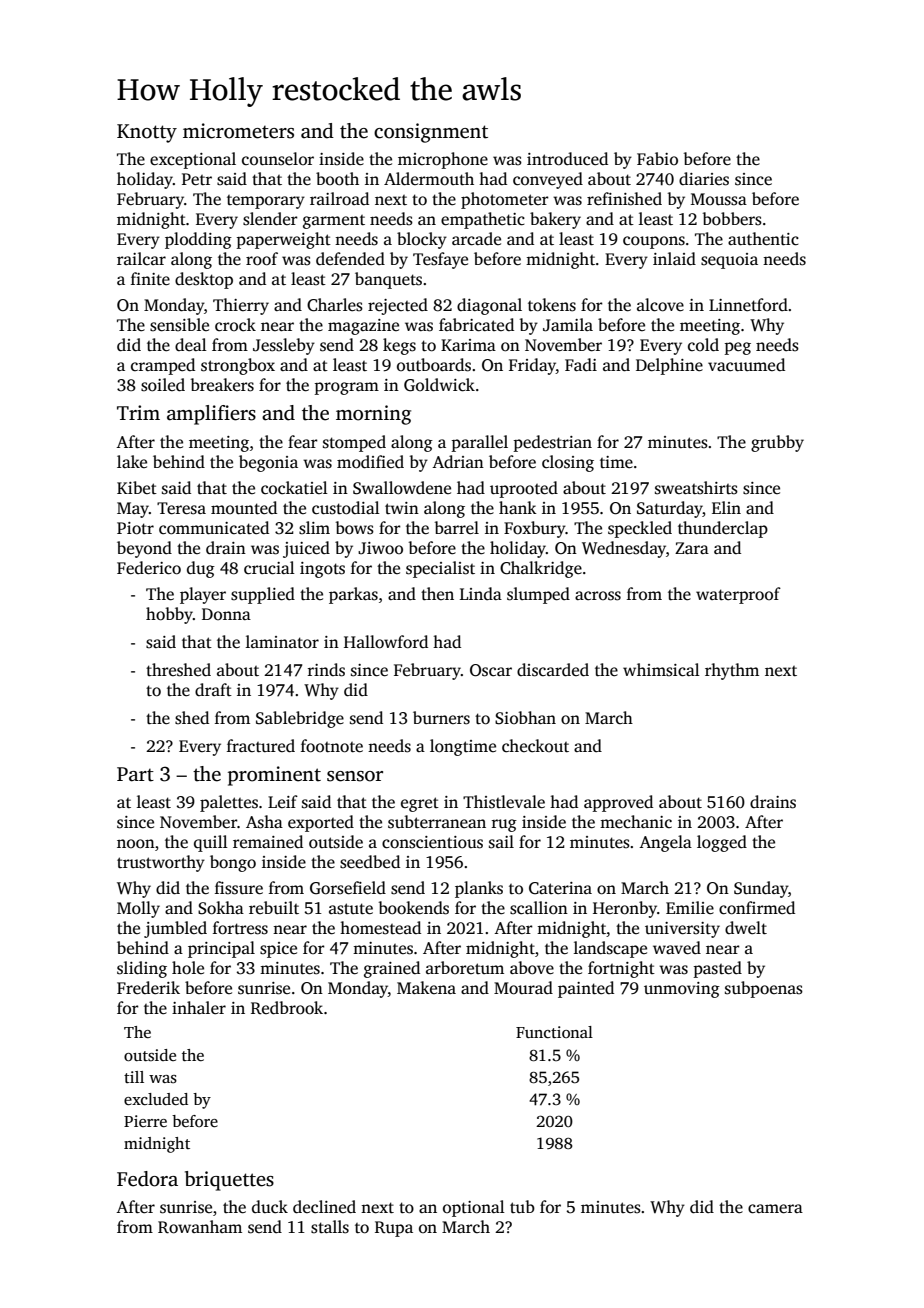 This document has height=1308, width=924. Describe the element at coordinates (431, 133) in the document. I see `consignment` at that location.
